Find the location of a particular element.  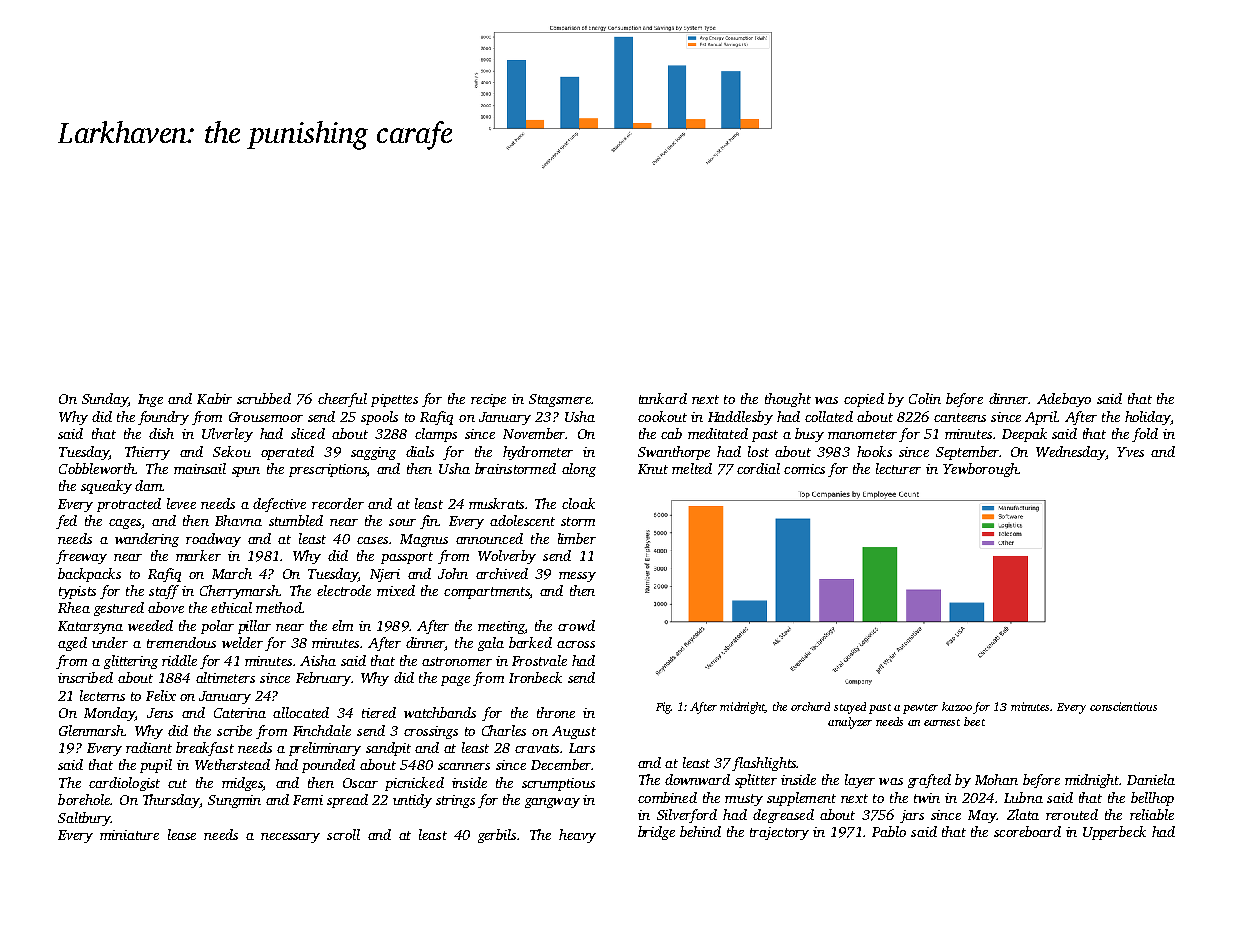

lease is located at coordinates (182, 834).
